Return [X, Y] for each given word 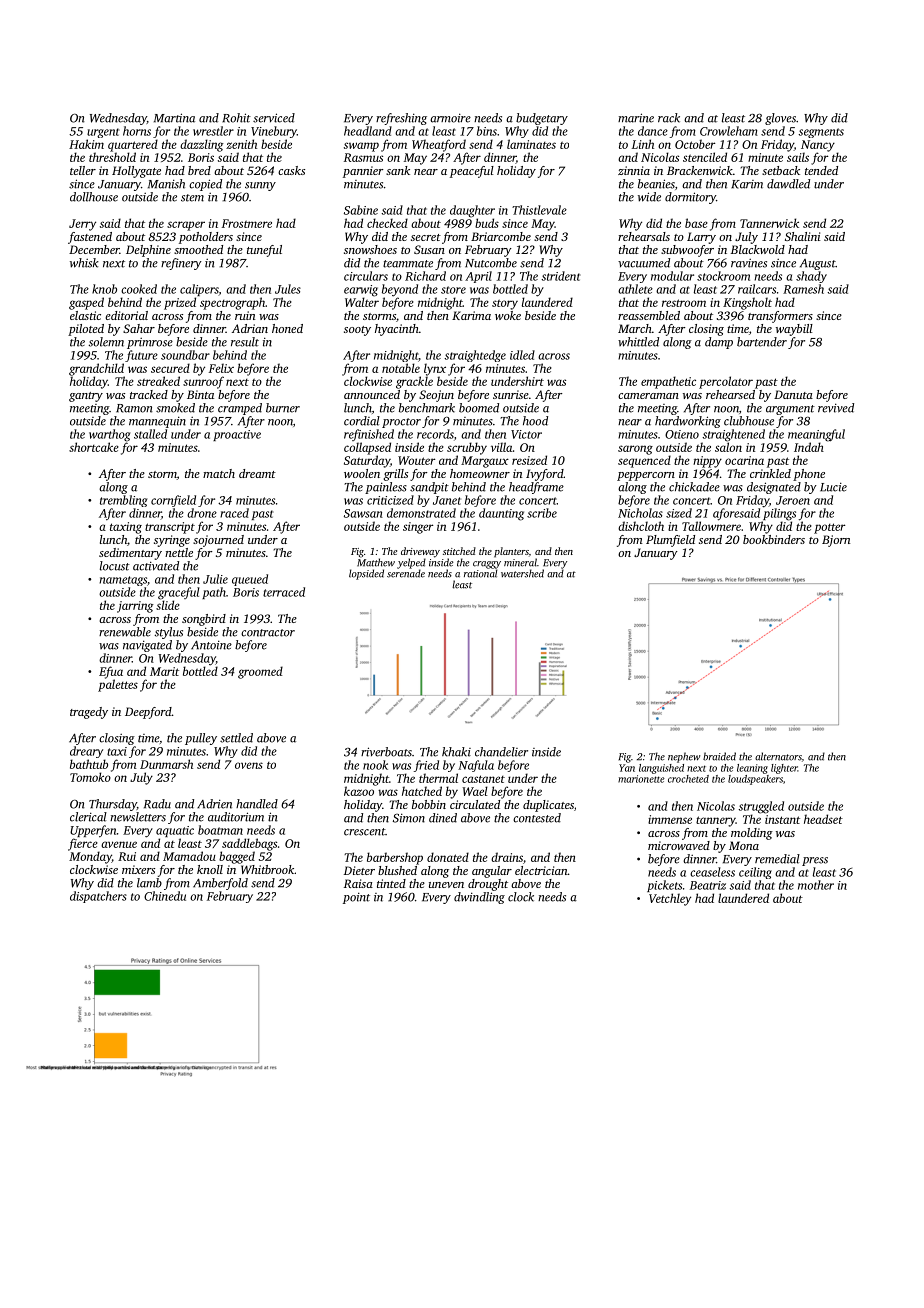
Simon [409, 818]
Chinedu [165, 896]
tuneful [264, 251]
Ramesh [803, 289]
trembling [123, 501]
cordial [362, 421]
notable [401, 368]
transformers [780, 317]
